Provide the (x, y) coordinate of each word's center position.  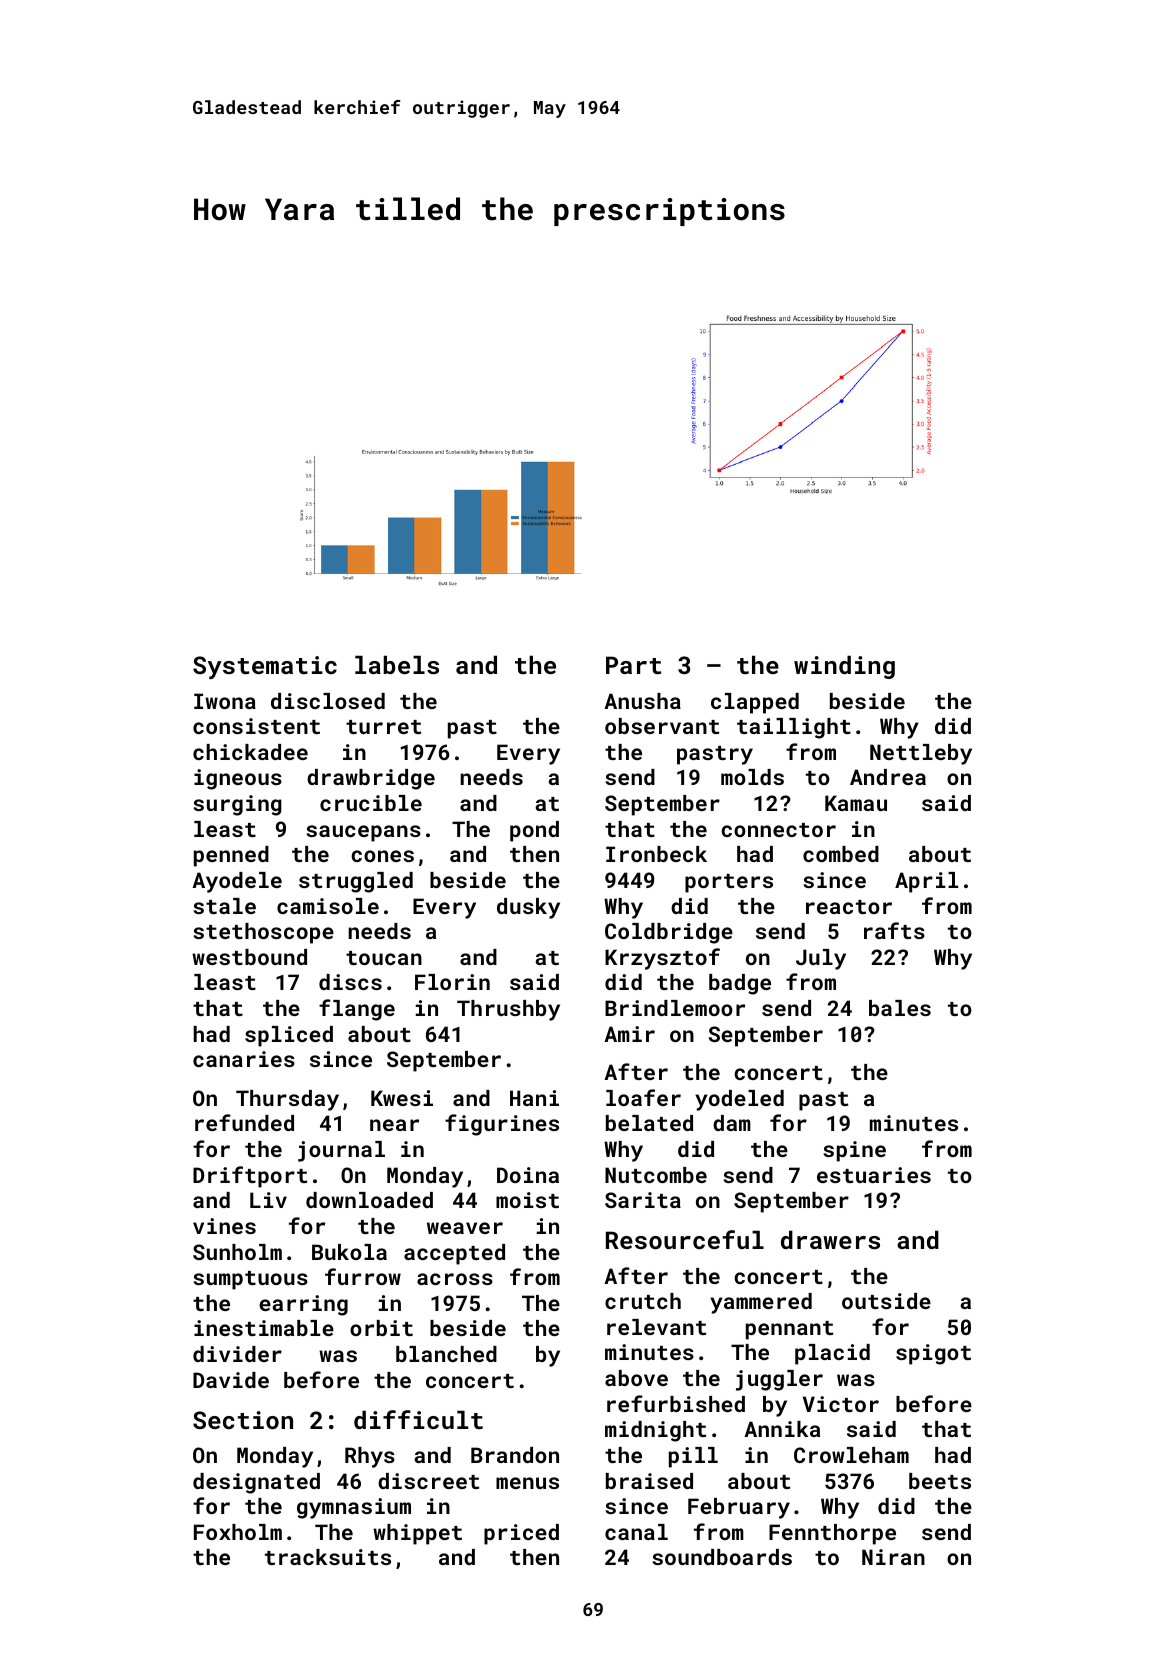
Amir (629, 1034)
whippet (417, 1534)
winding (844, 667)
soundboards (722, 1557)
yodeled (739, 1100)
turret (383, 727)
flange (357, 1010)
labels (397, 665)
